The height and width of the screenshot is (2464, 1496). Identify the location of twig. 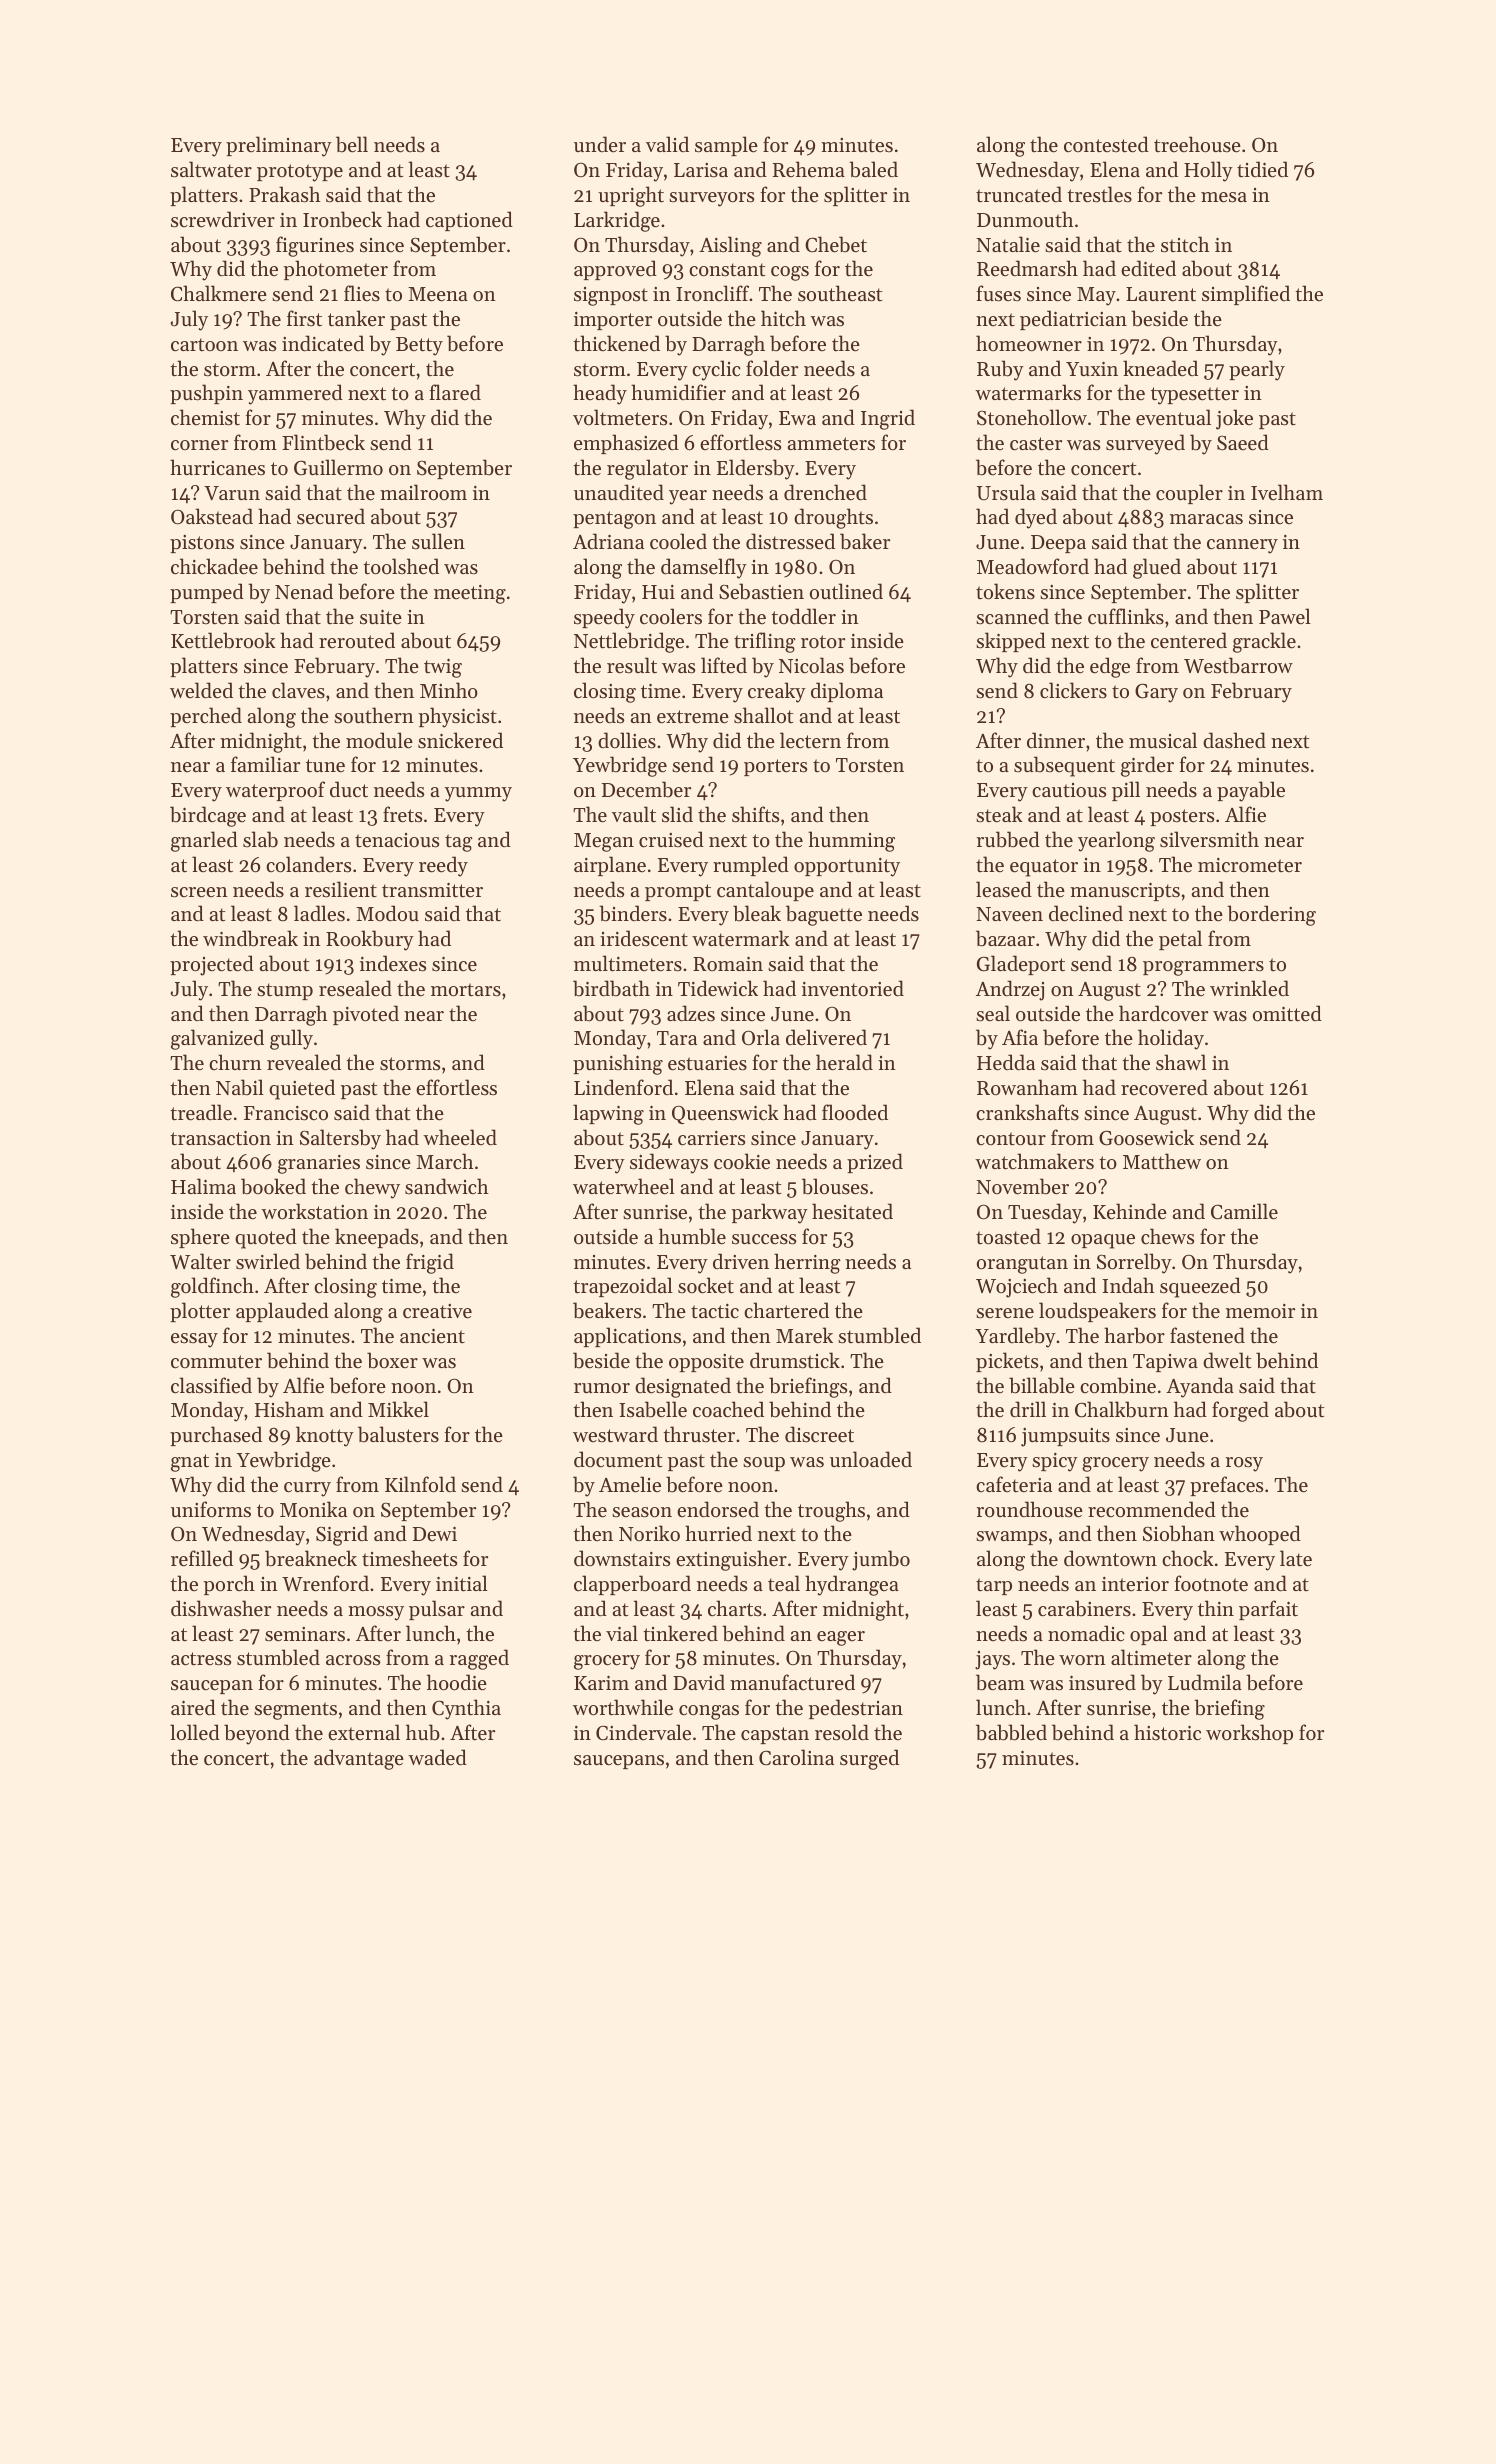
(443, 668).
